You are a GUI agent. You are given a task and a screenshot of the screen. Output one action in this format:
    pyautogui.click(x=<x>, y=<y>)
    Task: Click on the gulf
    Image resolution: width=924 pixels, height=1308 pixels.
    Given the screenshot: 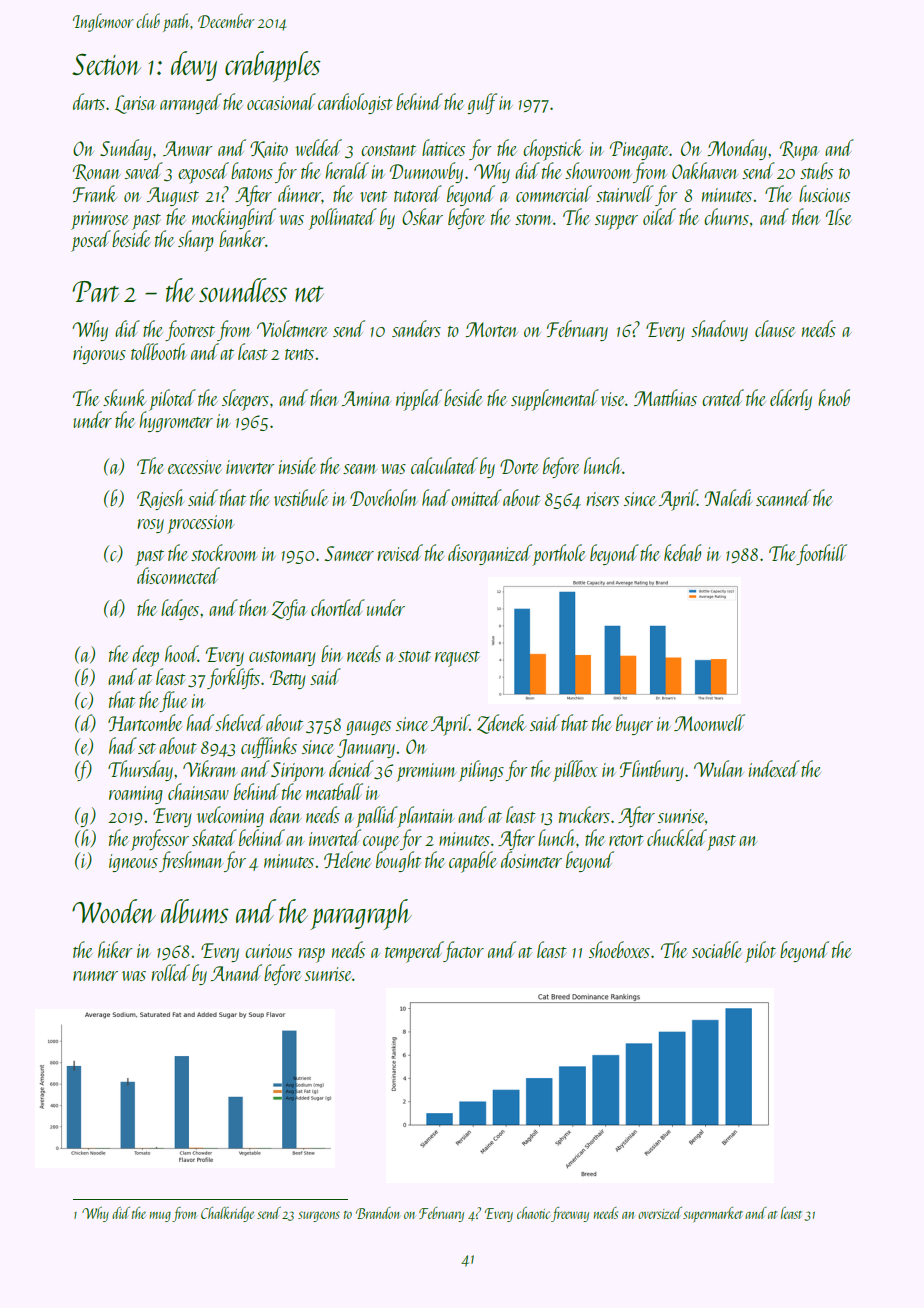 What is the action you would take?
    pyautogui.click(x=482, y=103)
